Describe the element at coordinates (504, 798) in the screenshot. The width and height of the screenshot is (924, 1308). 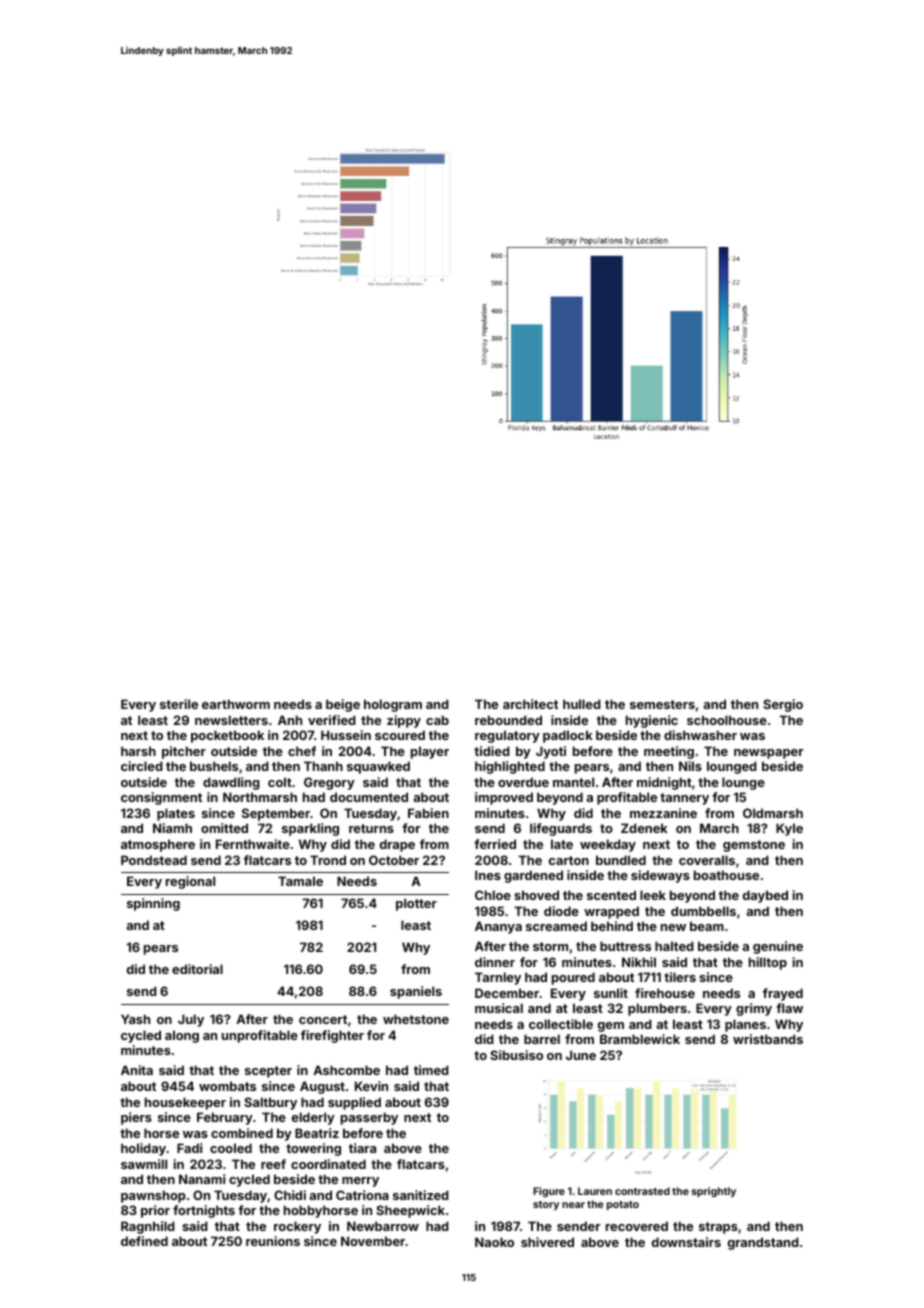
I see `improved` at that location.
